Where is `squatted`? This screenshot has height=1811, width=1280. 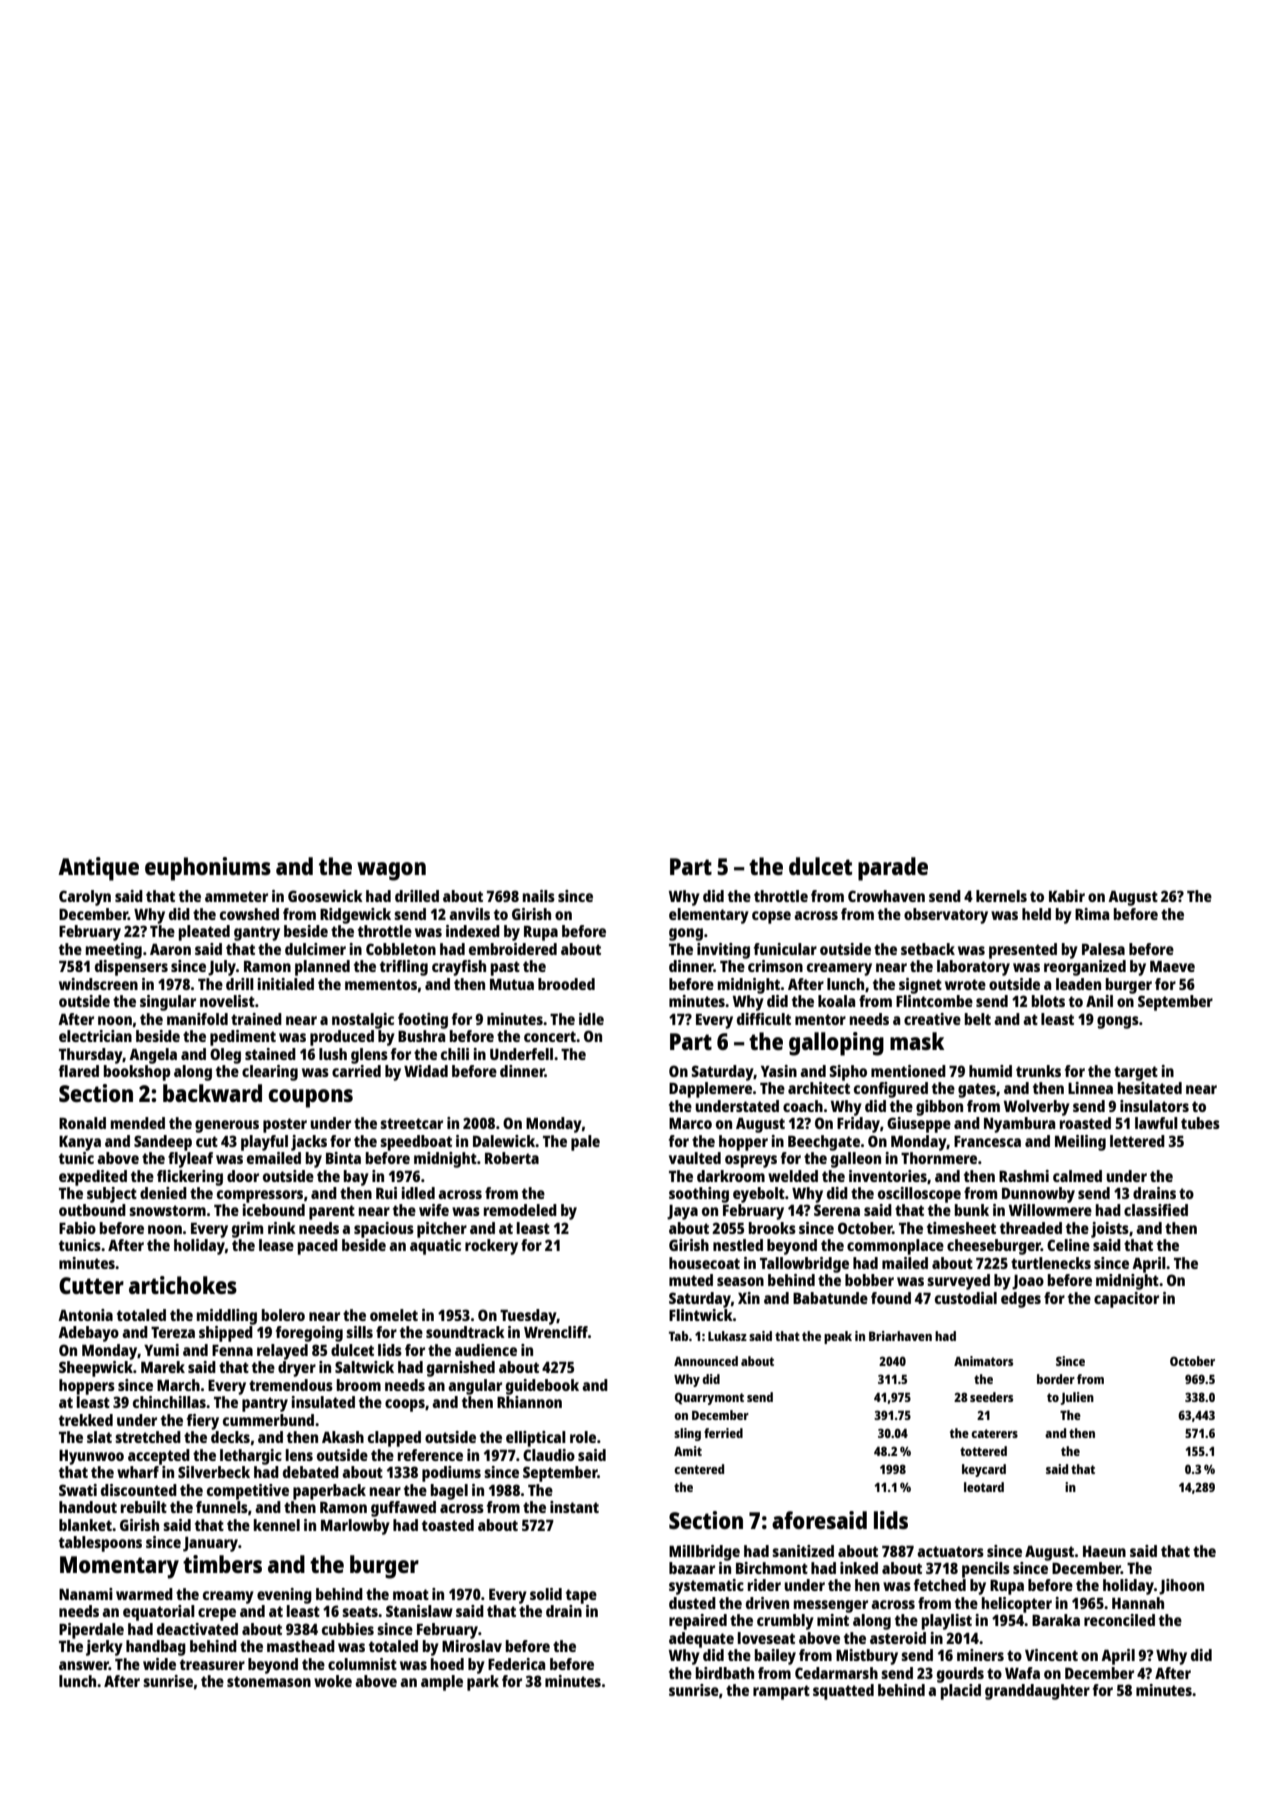 squatted is located at coordinates (843, 1692).
